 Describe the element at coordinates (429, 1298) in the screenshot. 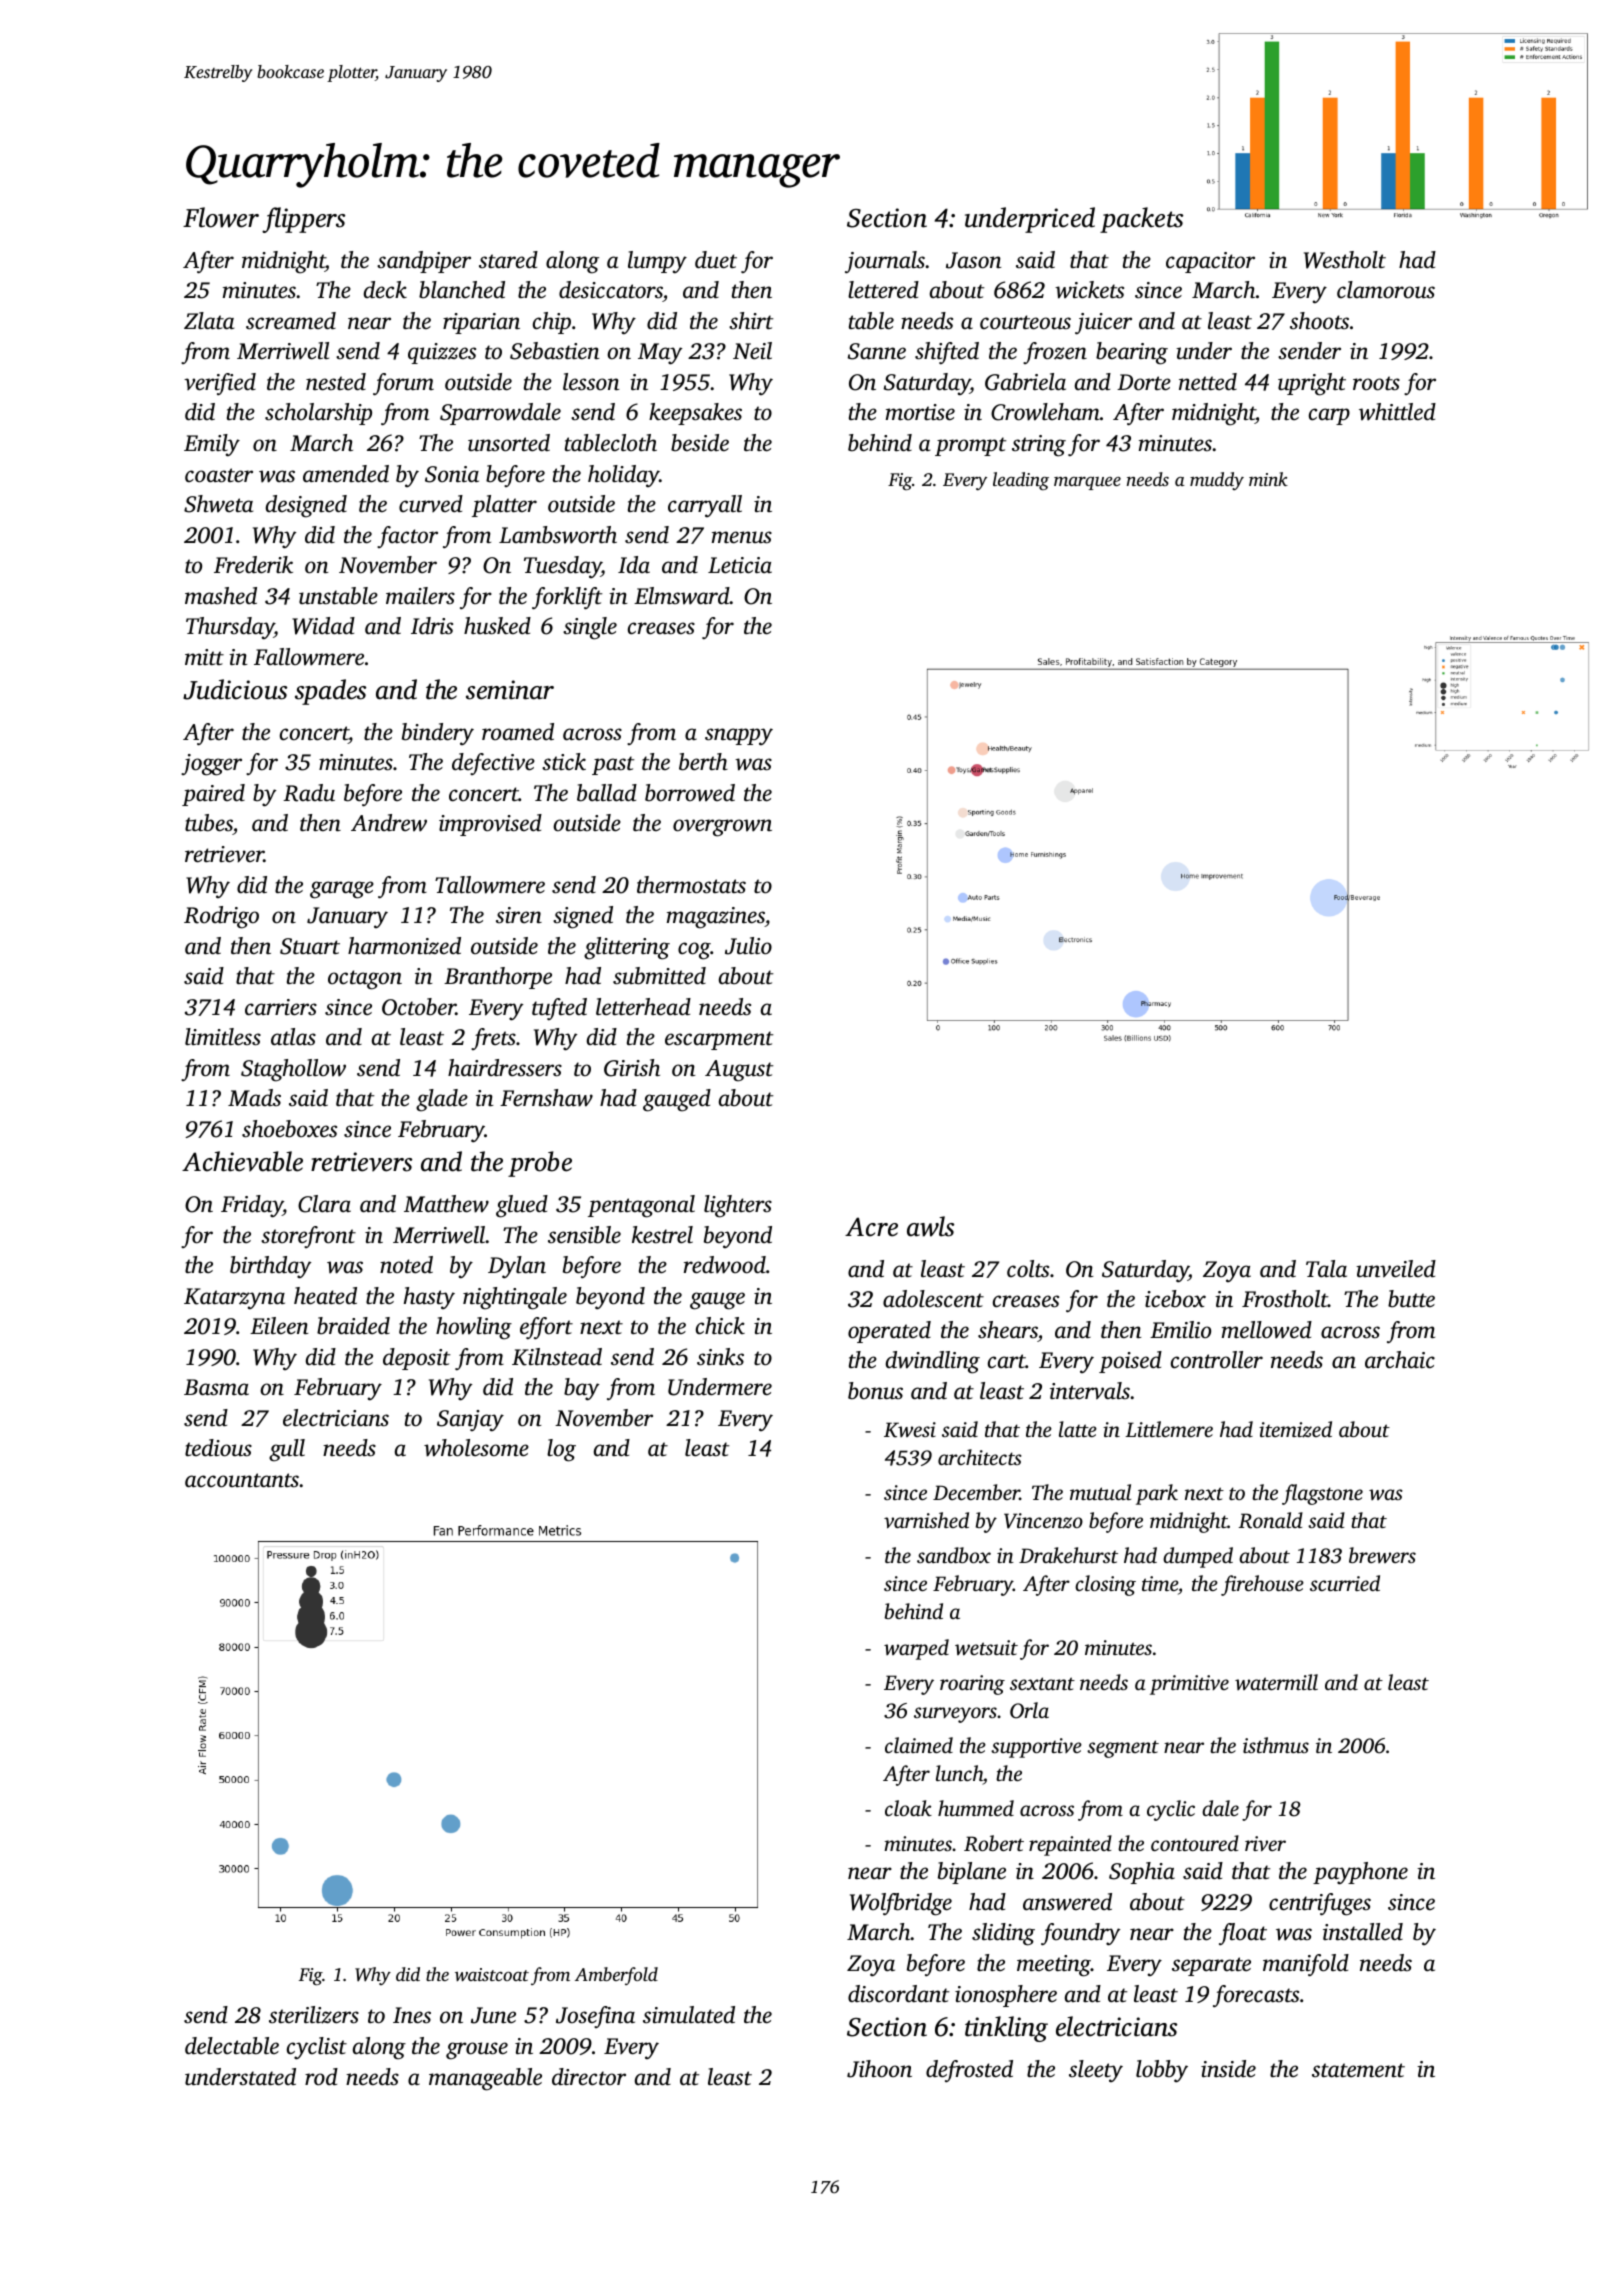

I see `hasty` at that location.
